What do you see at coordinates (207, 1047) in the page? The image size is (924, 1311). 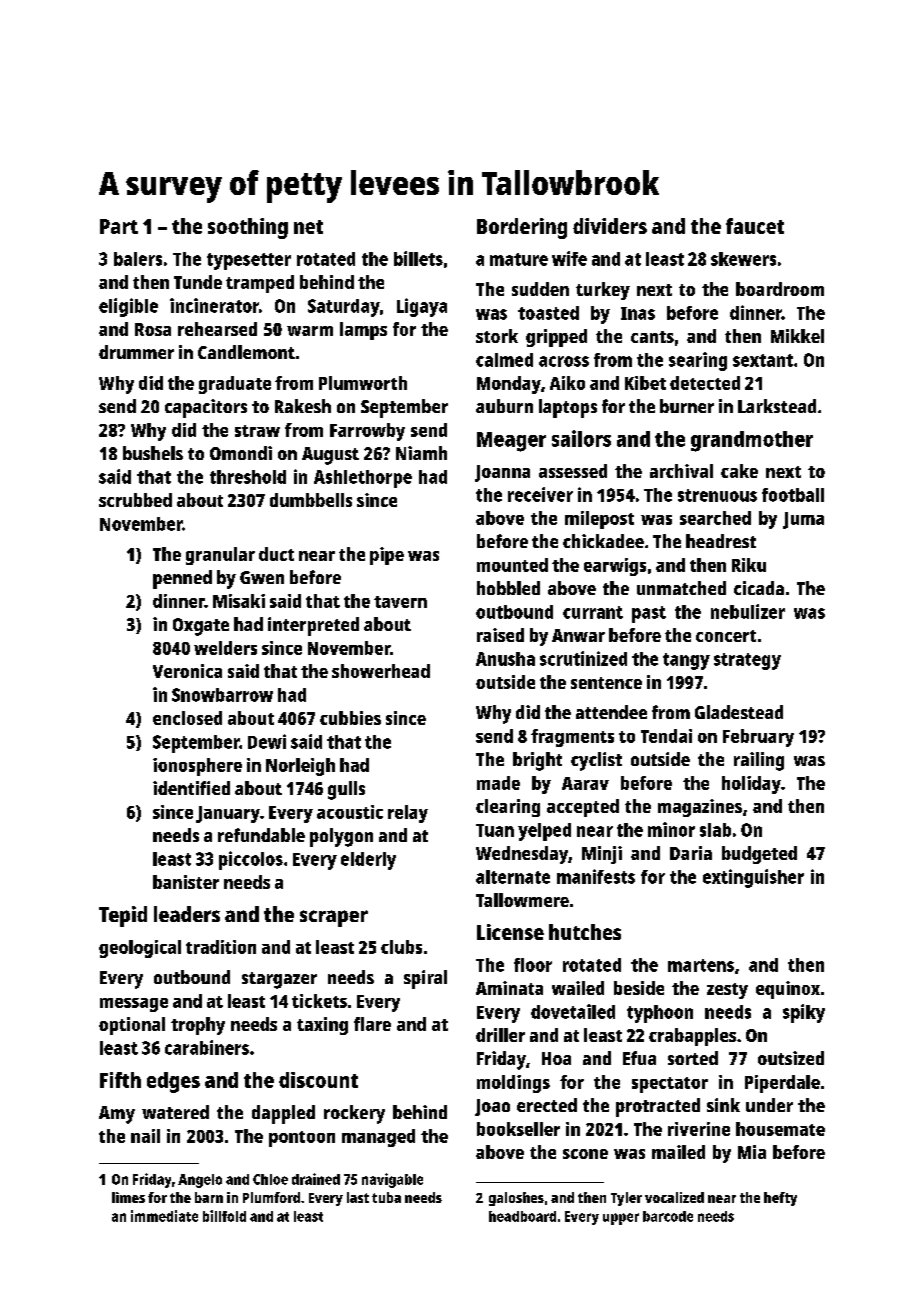 I see `carabiners` at bounding box center [207, 1047].
